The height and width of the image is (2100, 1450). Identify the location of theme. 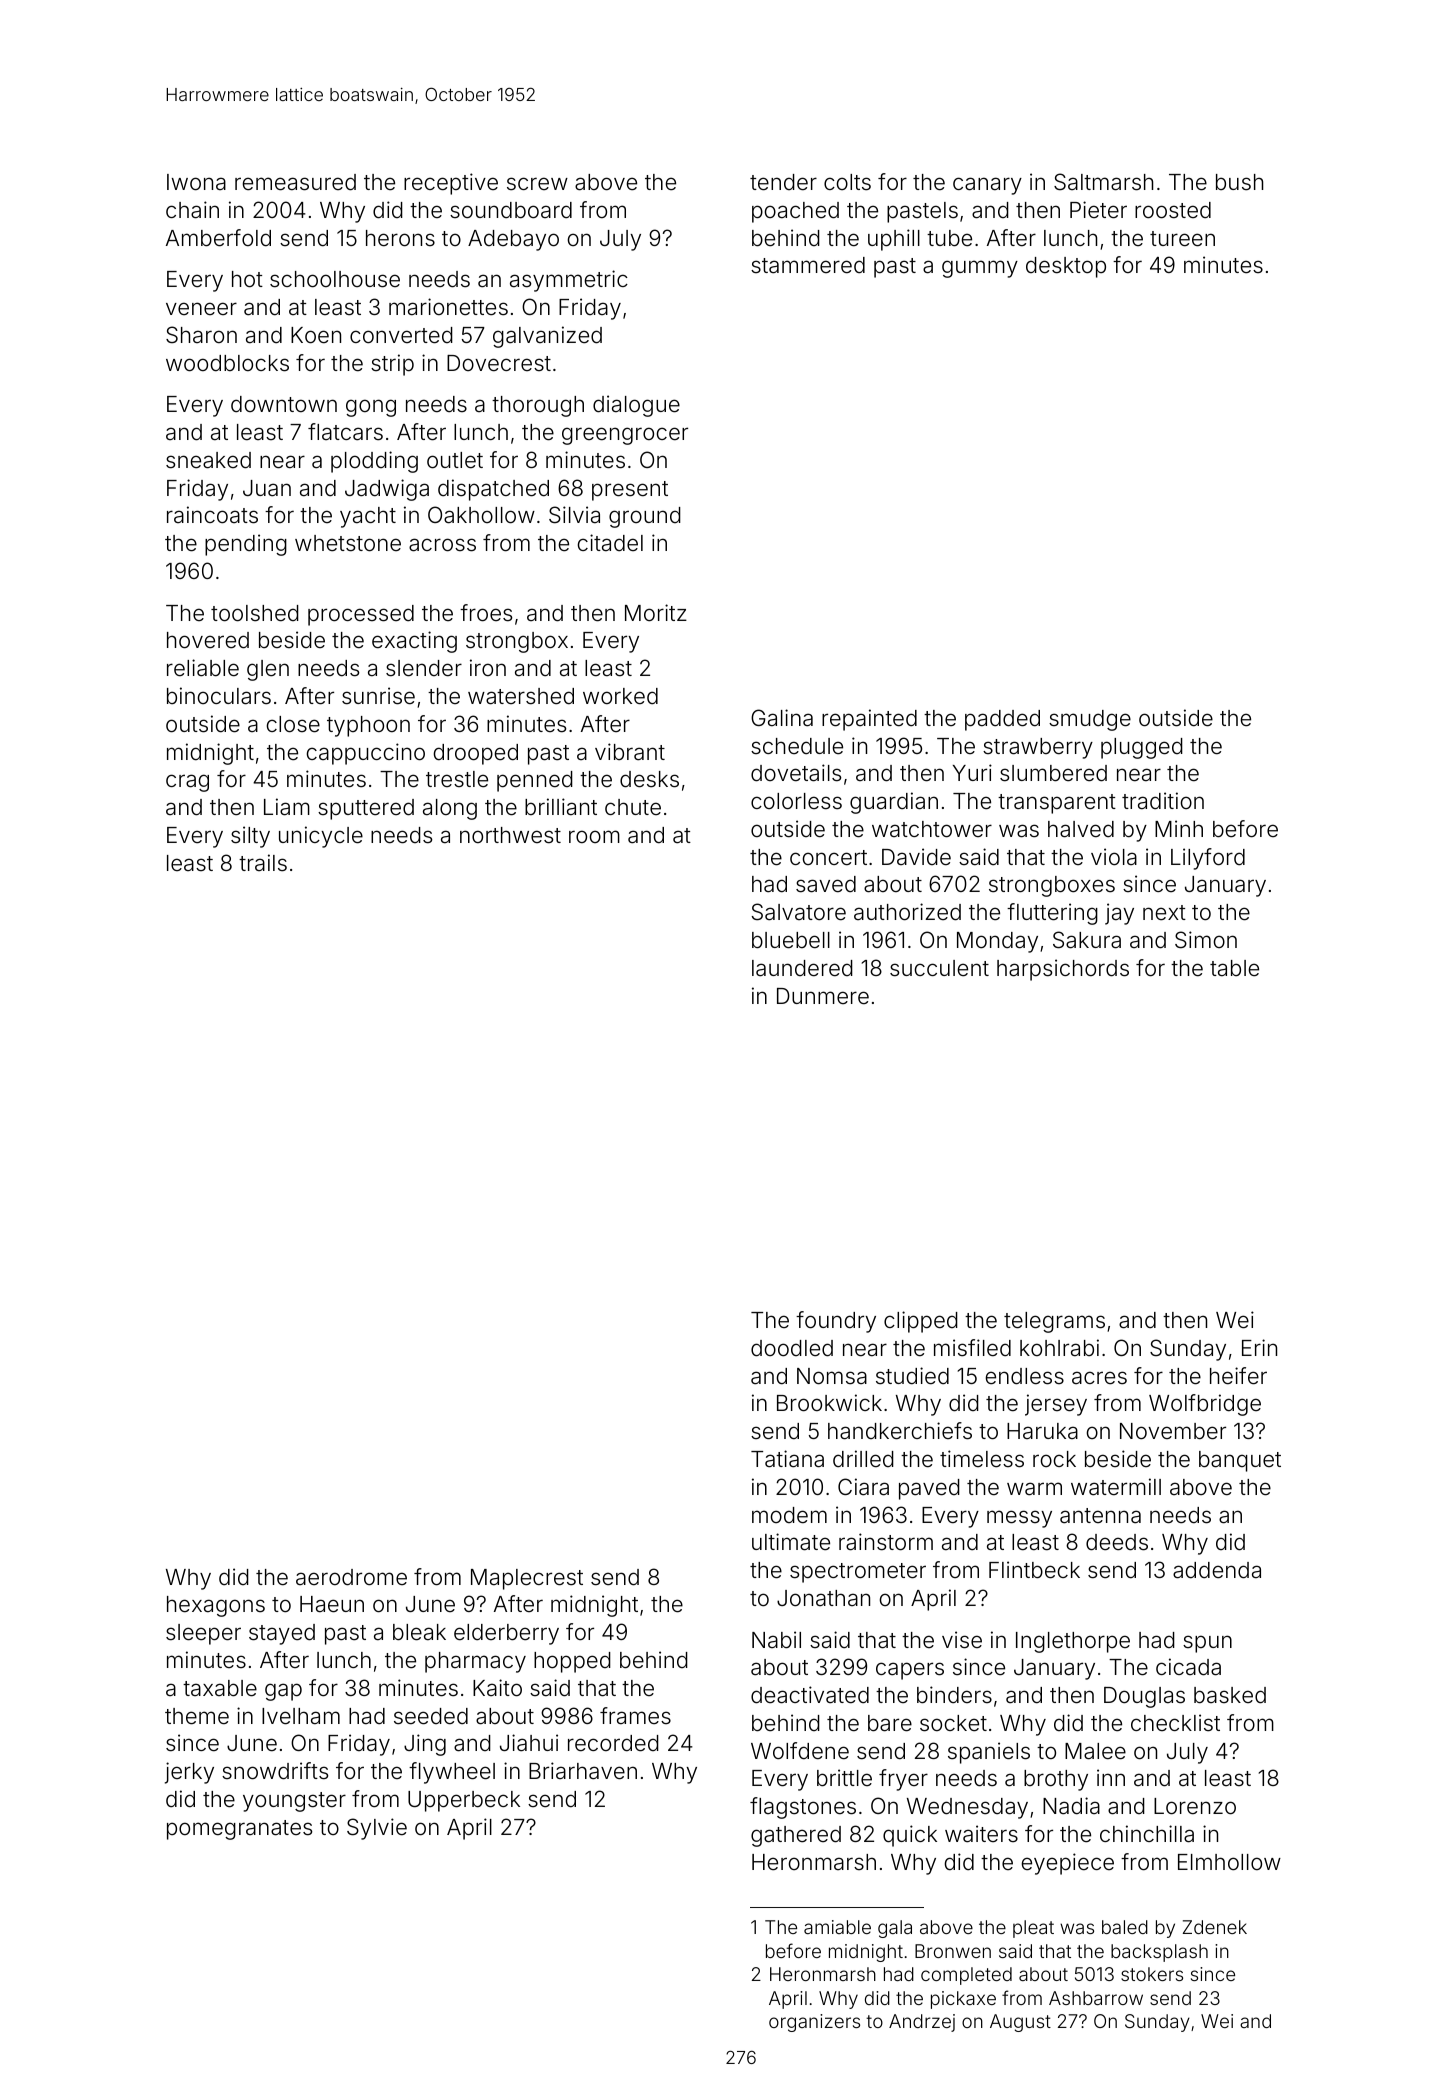
(197, 1716).
